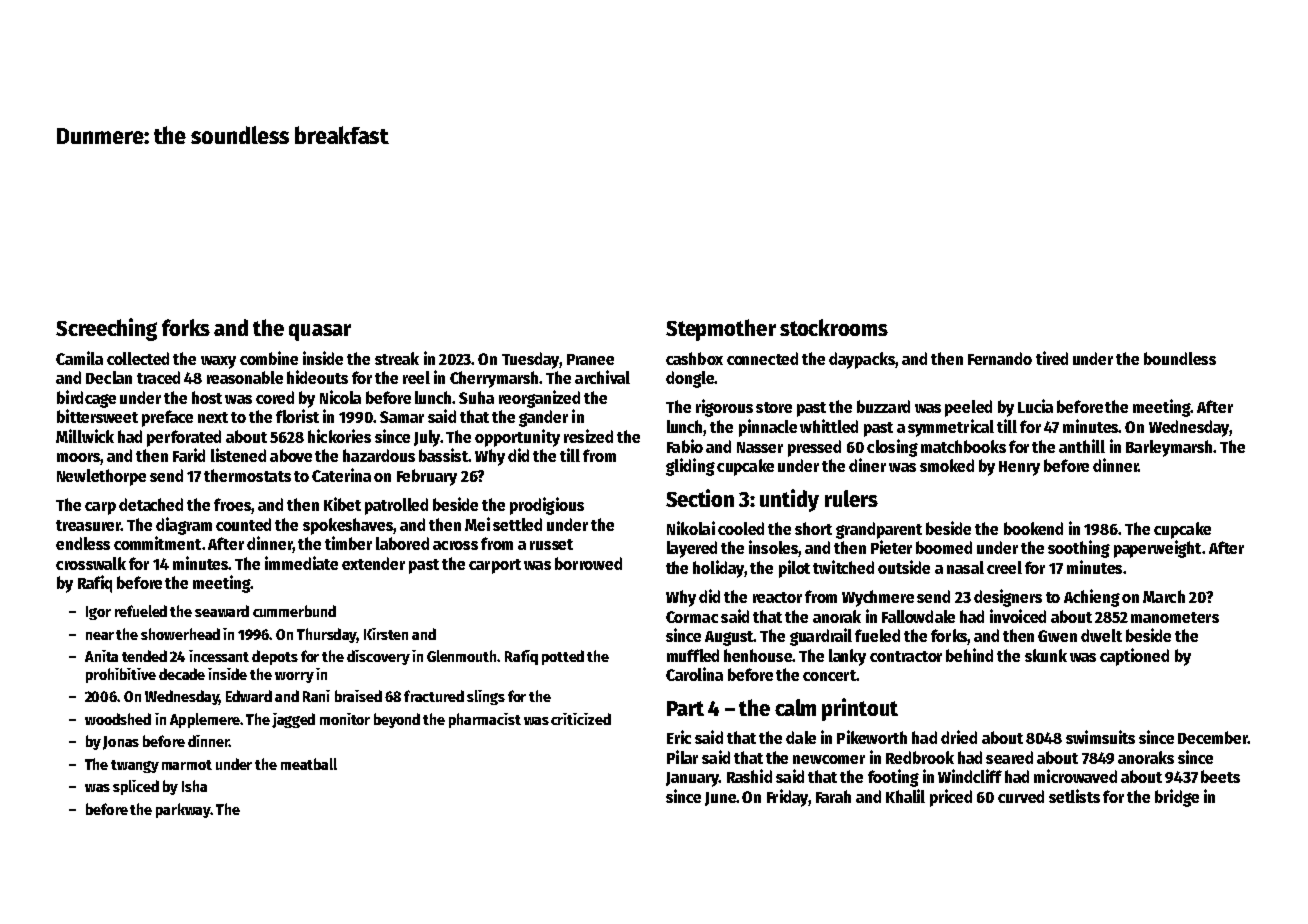 Image resolution: width=1308 pixels, height=924 pixels. What do you see at coordinates (721, 330) in the screenshot?
I see `Stepmother` at bounding box center [721, 330].
